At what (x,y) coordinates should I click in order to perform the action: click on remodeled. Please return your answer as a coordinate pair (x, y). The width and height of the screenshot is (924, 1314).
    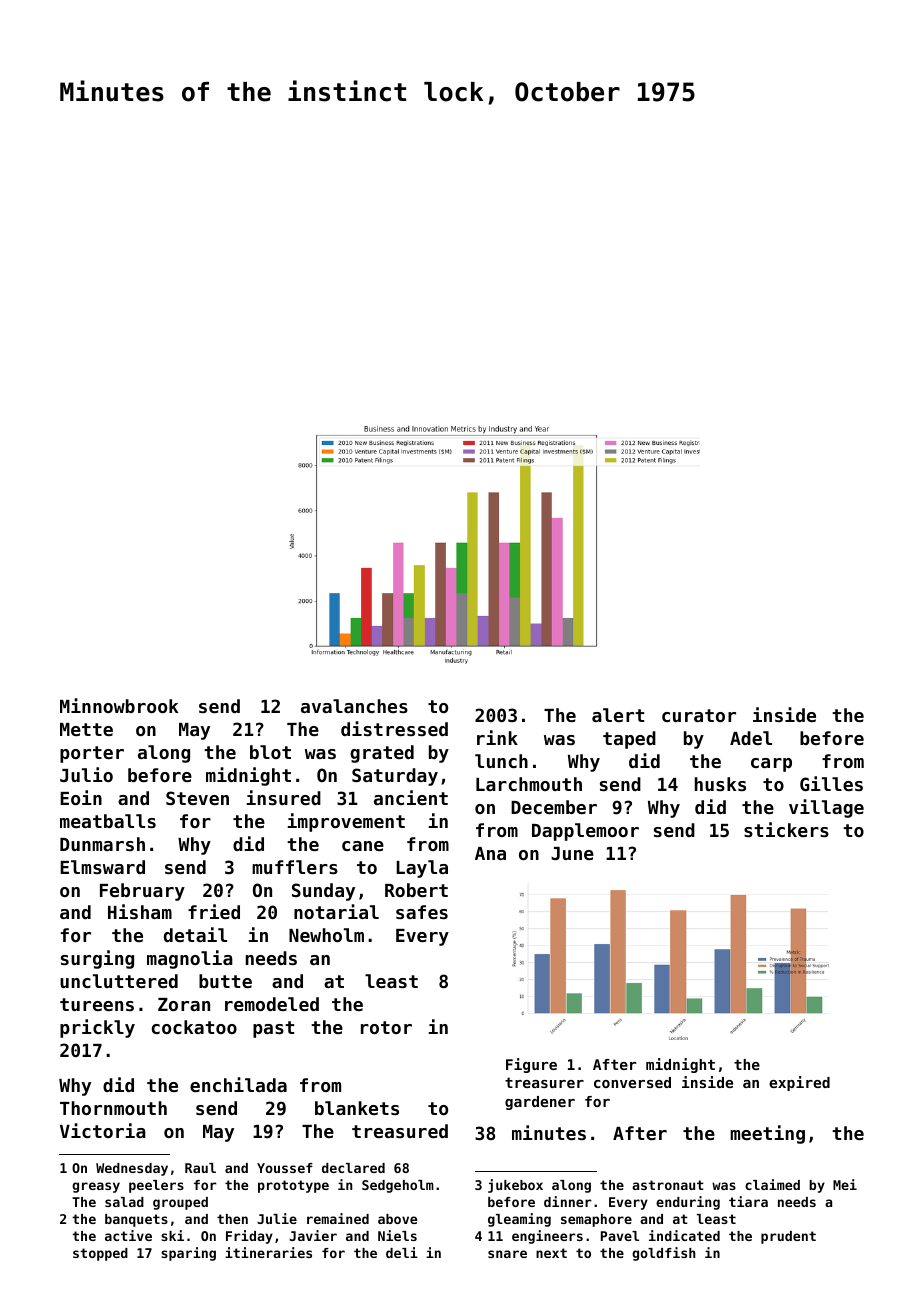
    Looking at the image, I should click on (272, 1004).
